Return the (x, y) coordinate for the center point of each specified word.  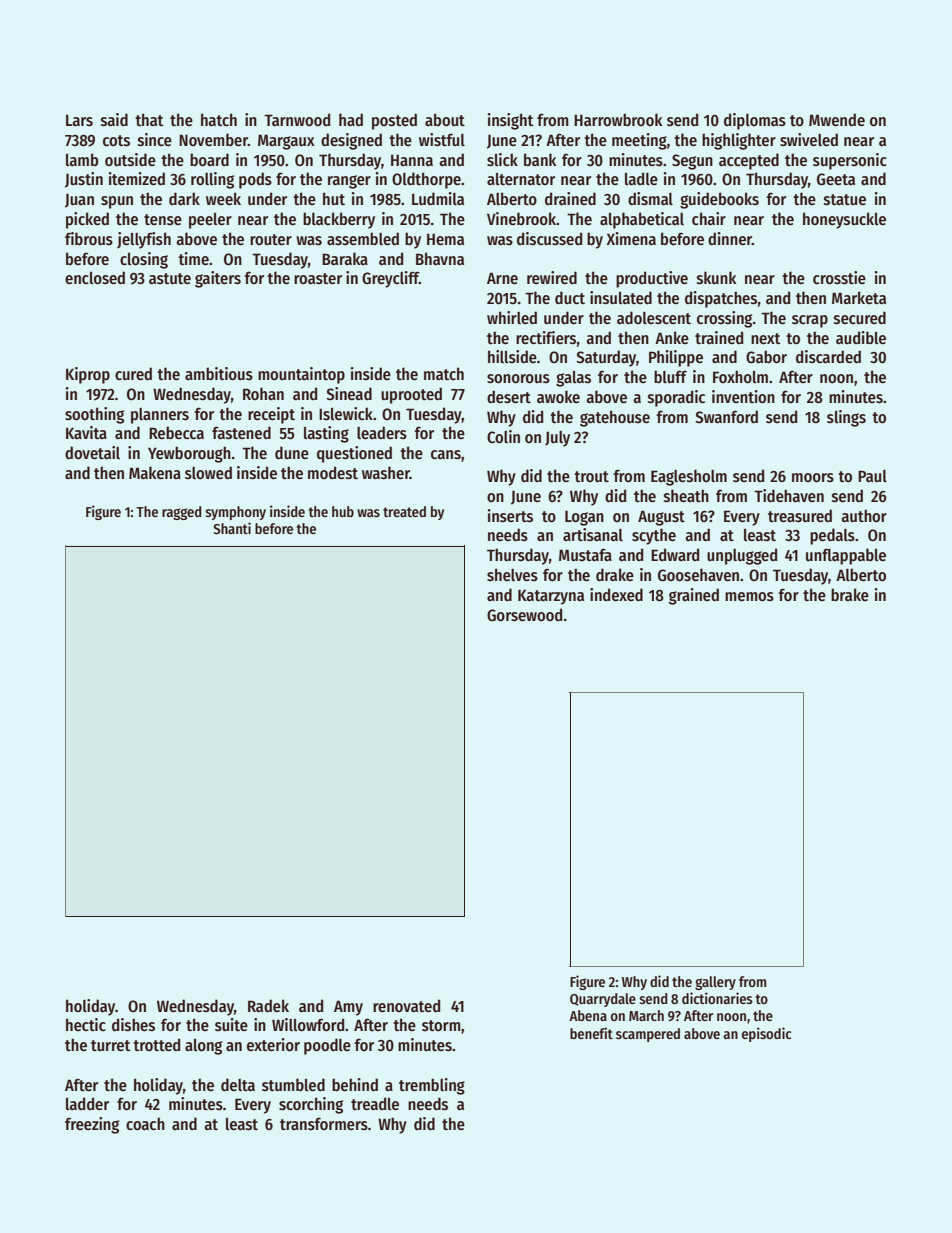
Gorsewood (524, 615)
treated (404, 511)
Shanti (232, 528)
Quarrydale (603, 1000)
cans (446, 455)
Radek (268, 1005)
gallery (715, 983)
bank (540, 159)
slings (846, 418)
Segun (692, 162)
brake (850, 594)
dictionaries (717, 998)
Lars (79, 120)
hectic (86, 1024)
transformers (324, 1123)
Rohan (263, 393)
